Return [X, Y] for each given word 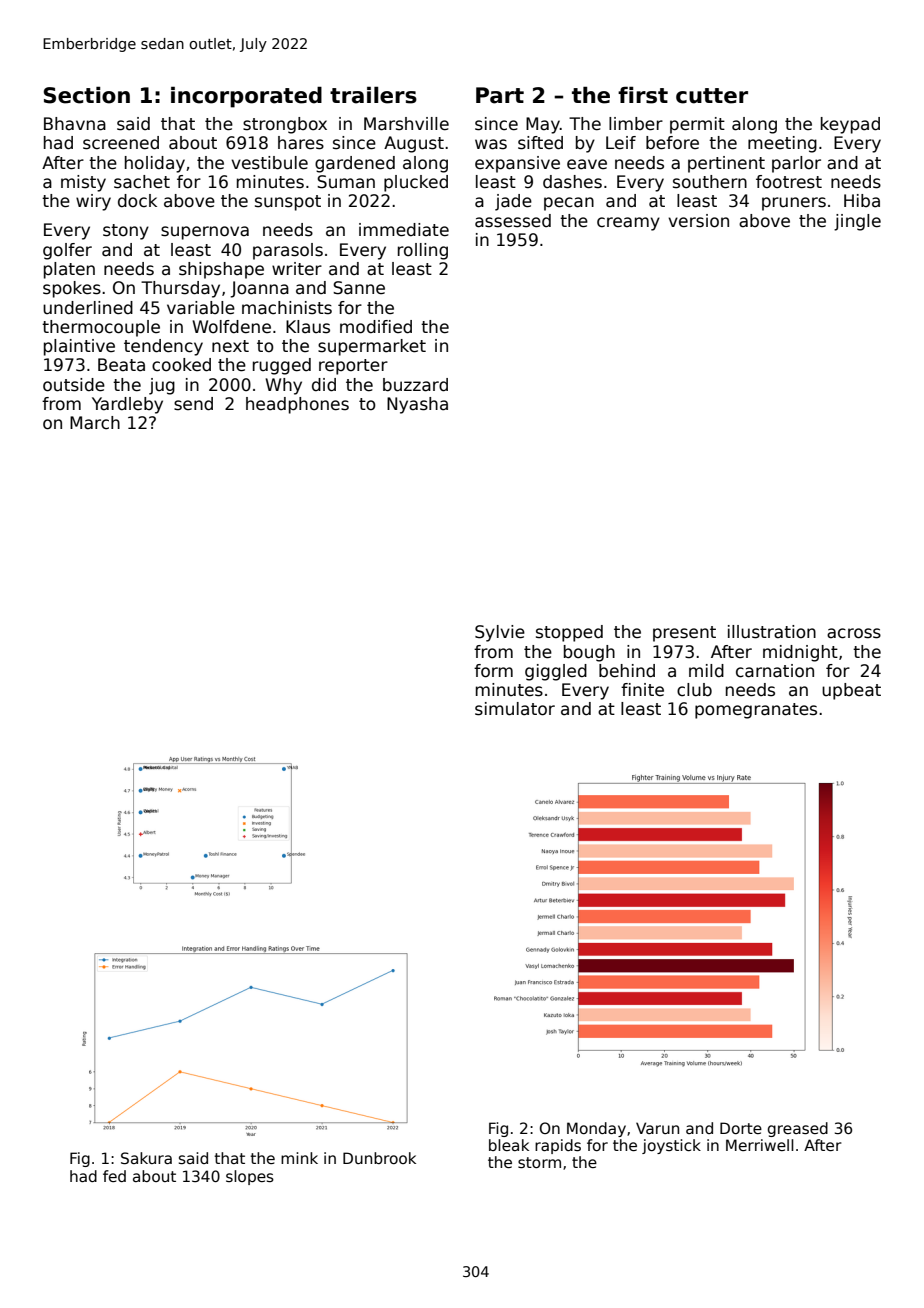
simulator [515, 709]
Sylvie [500, 633]
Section [87, 95]
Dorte [741, 1128]
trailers [373, 95]
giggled [556, 672]
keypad [850, 125]
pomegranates [756, 711]
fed [114, 1176]
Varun [657, 1128]
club [694, 690]
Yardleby [127, 405]
